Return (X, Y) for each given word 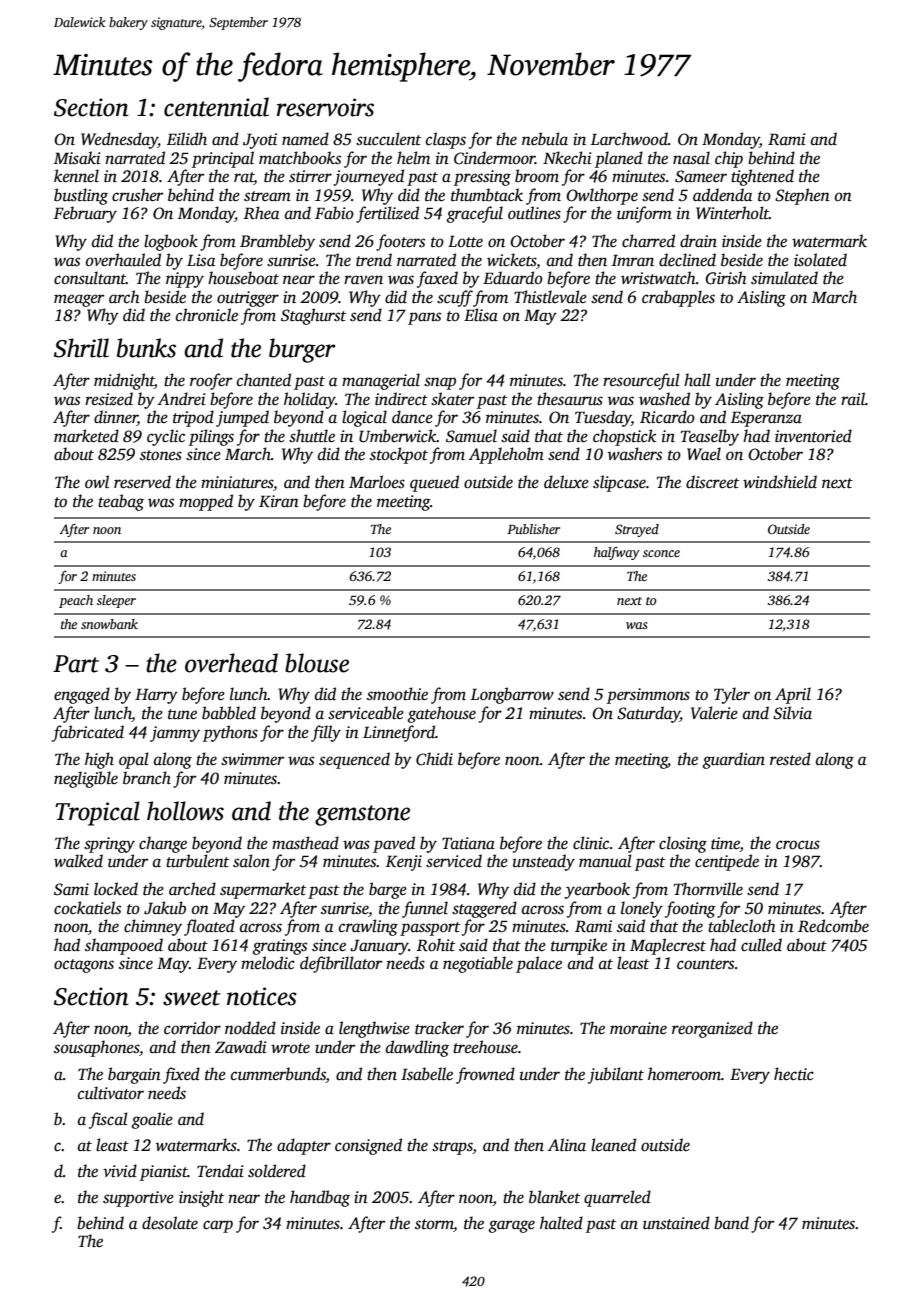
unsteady (544, 862)
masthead (305, 843)
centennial (216, 107)
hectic (794, 1074)
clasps (446, 140)
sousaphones (96, 1048)
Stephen (802, 196)
